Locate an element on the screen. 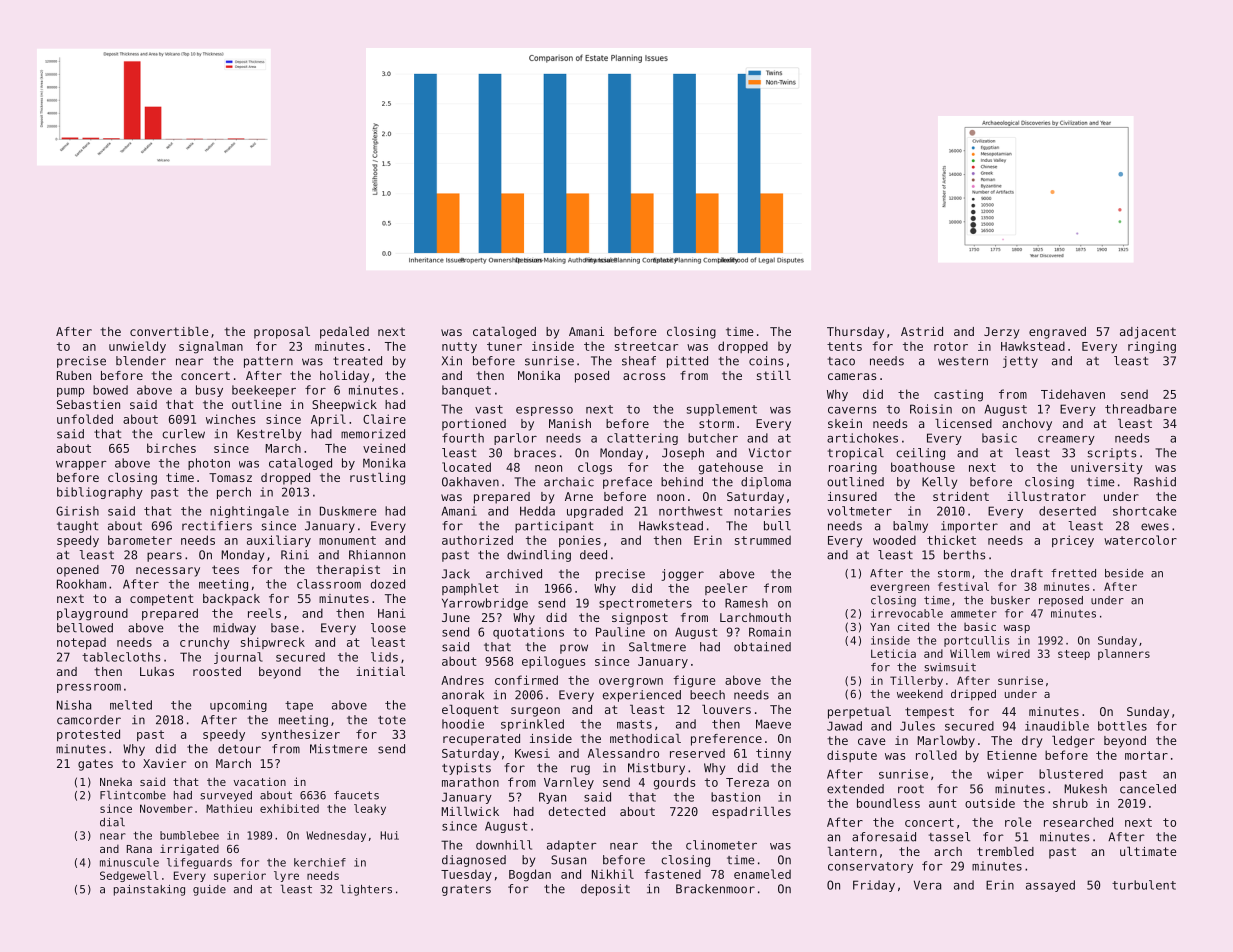 The height and width of the screenshot is (952, 1233). coins is located at coordinates (766, 361).
